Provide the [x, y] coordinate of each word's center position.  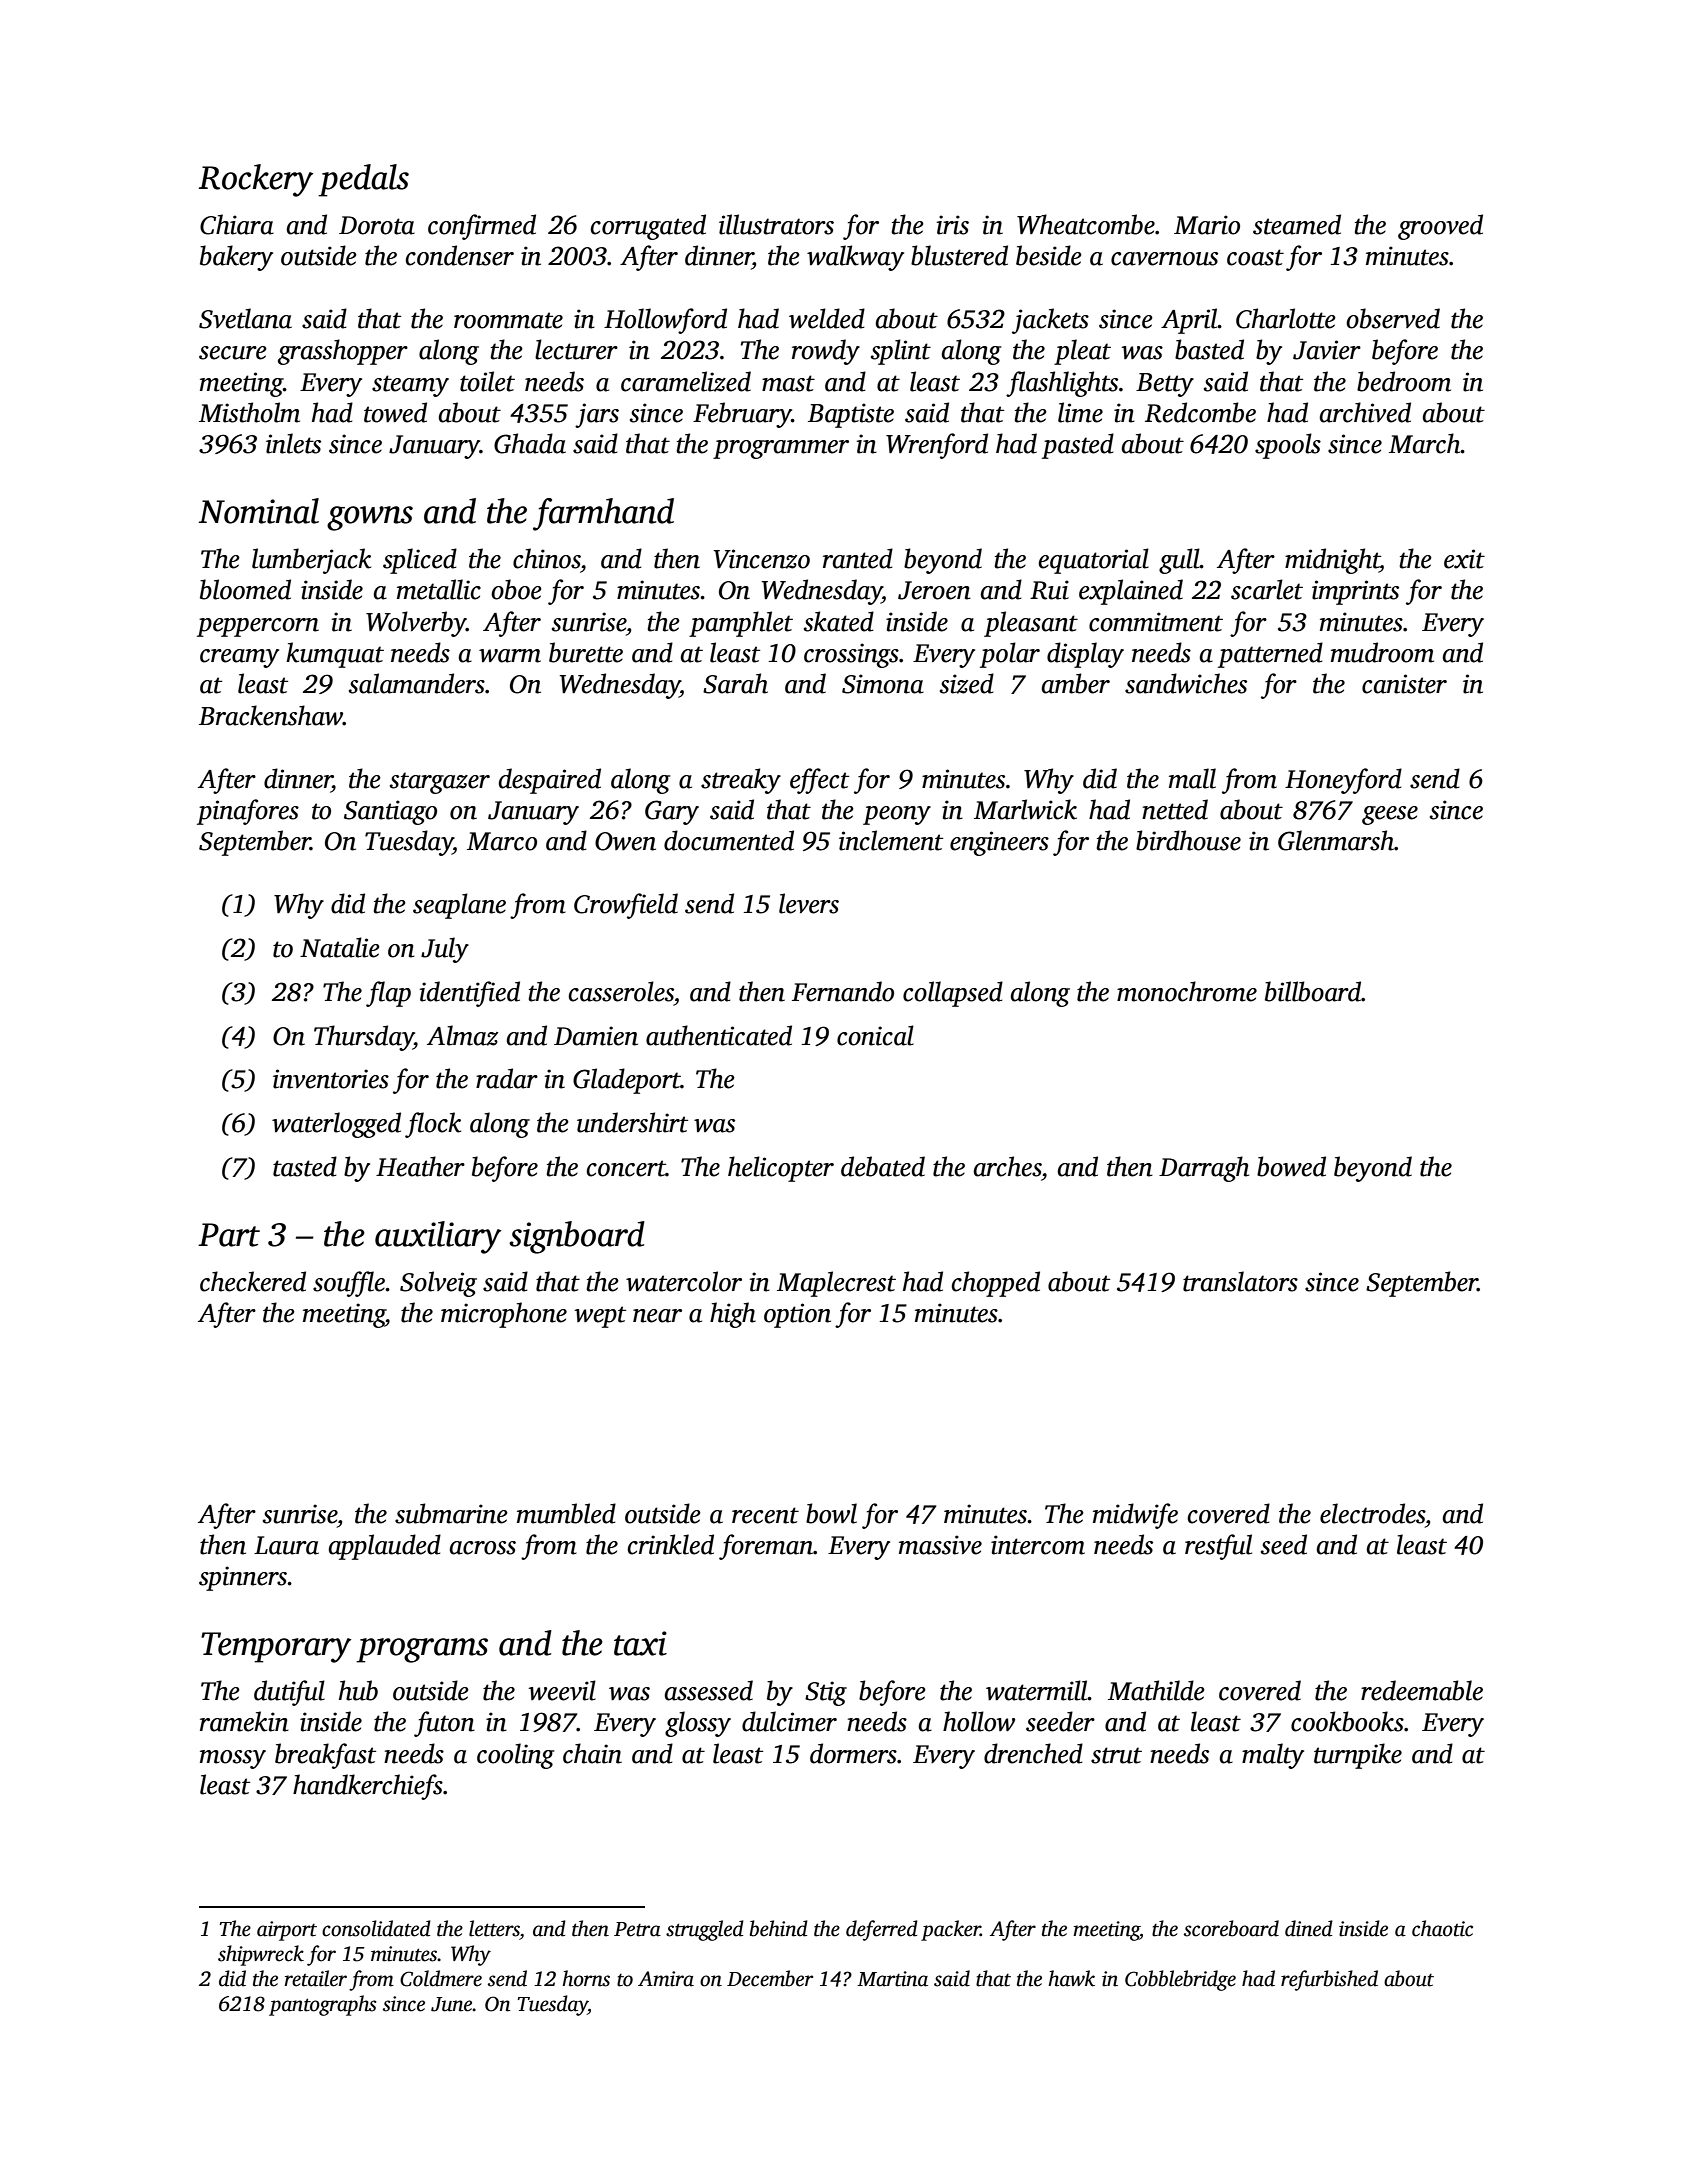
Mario [1207, 225]
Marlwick [1025, 809]
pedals [363, 180]
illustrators [776, 224]
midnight [1332, 561]
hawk [1071, 1978]
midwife [1135, 1516]
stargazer [440, 783]
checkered [253, 1281]
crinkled [671, 1544]
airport [287, 1931]
